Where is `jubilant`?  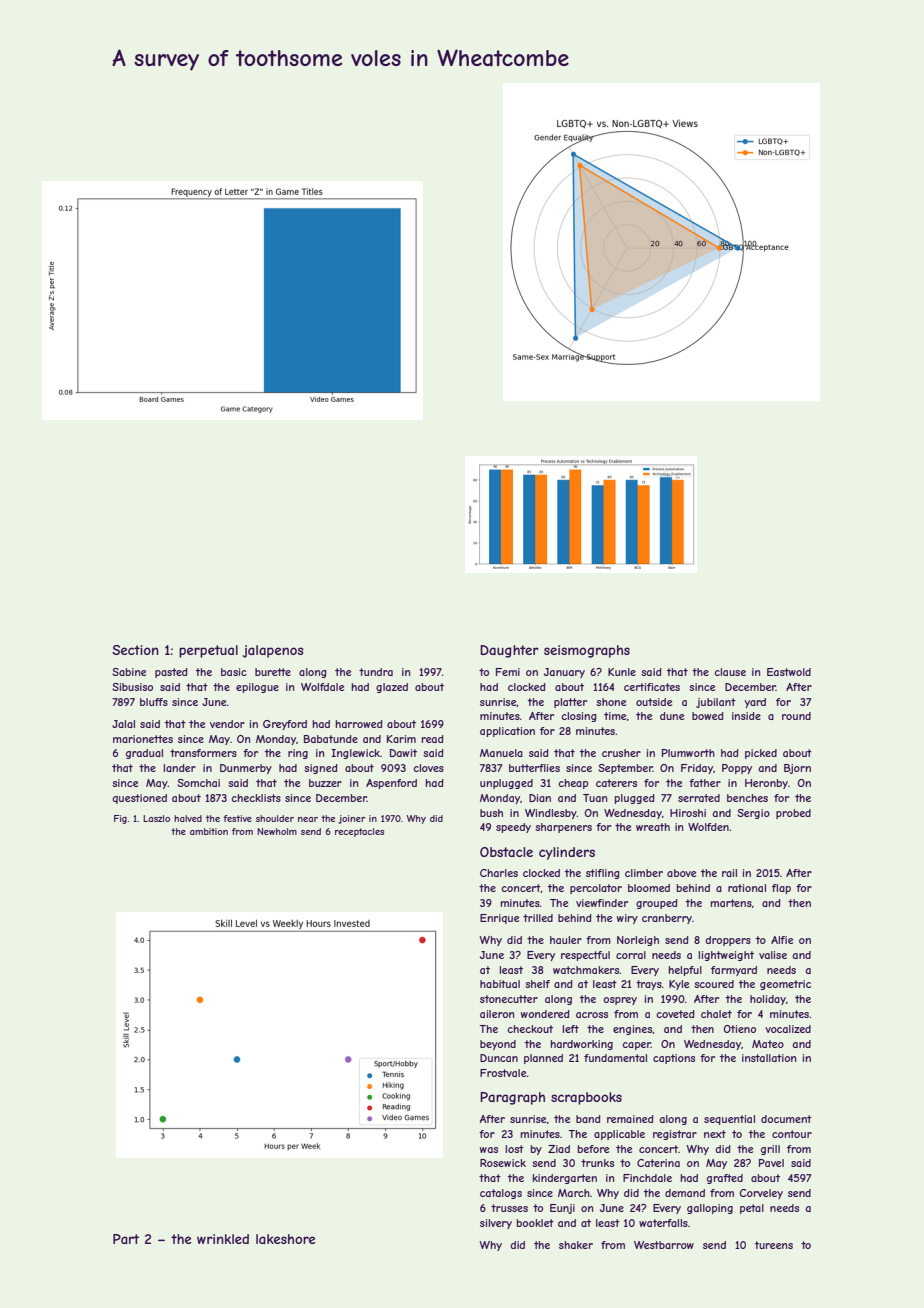
jubilant is located at coordinates (716, 703).
